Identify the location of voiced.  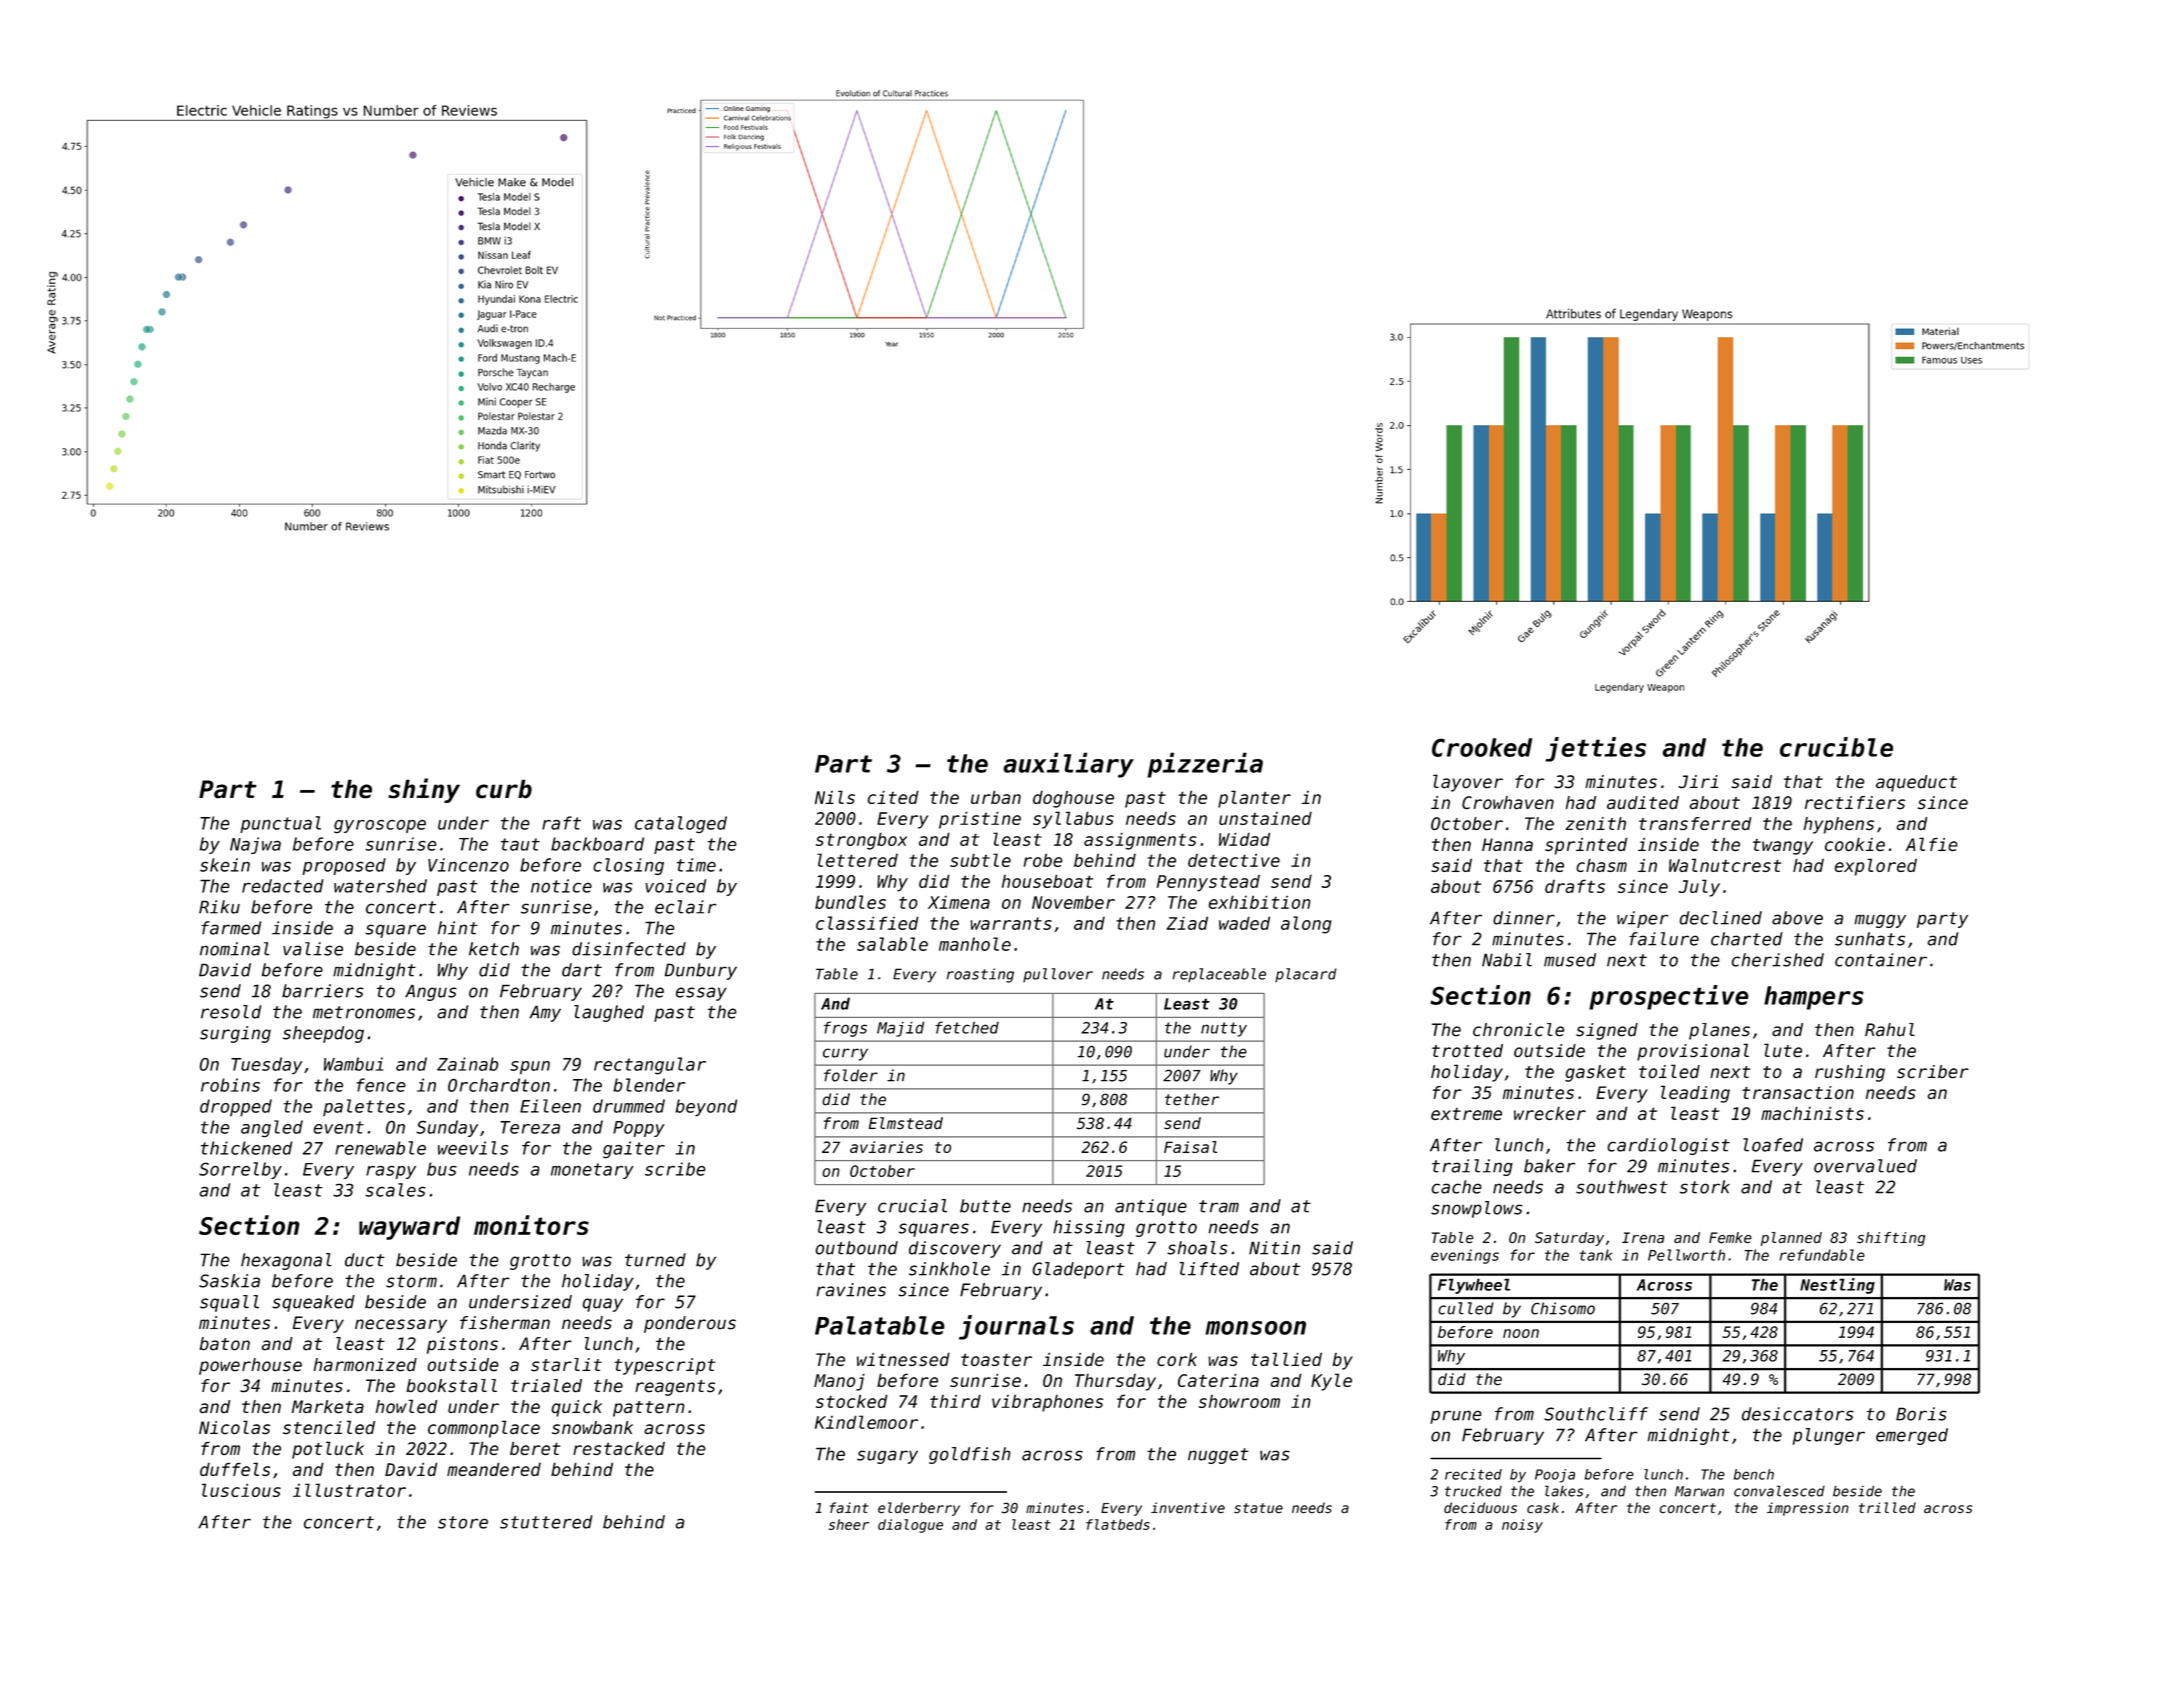
(675, 886).
